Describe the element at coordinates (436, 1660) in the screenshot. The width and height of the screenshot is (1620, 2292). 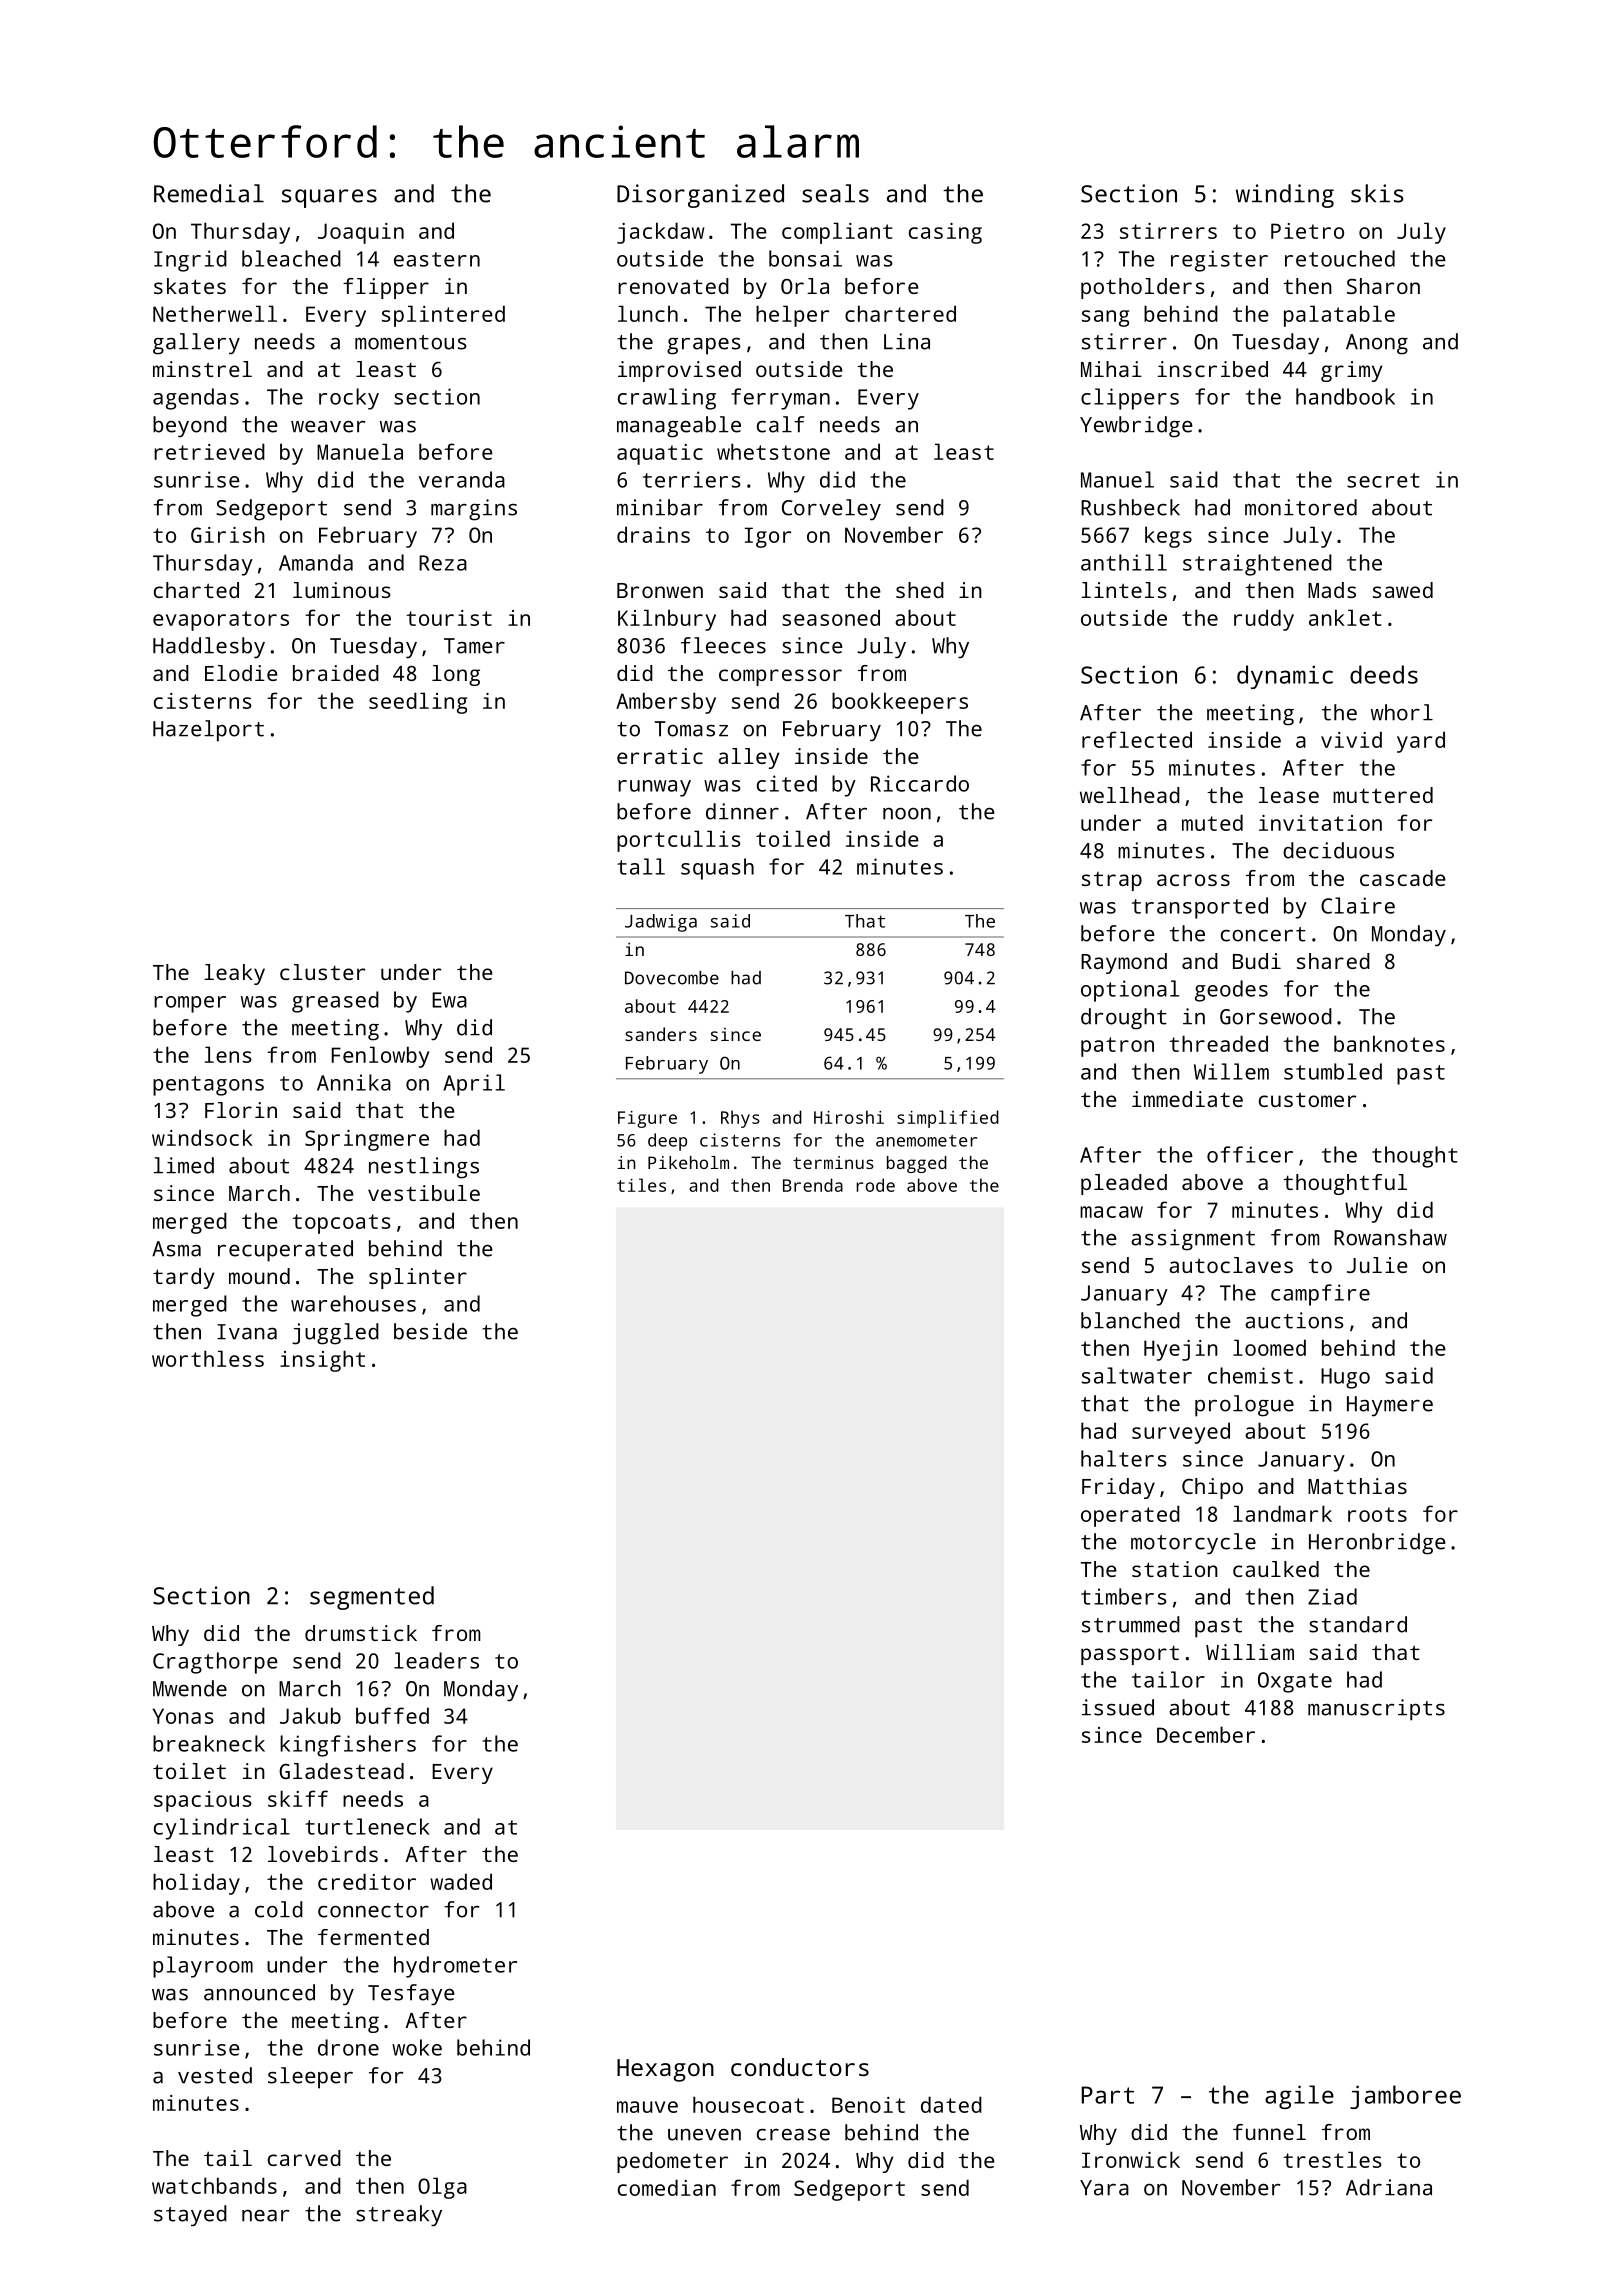
I see `leaders` at that location.
